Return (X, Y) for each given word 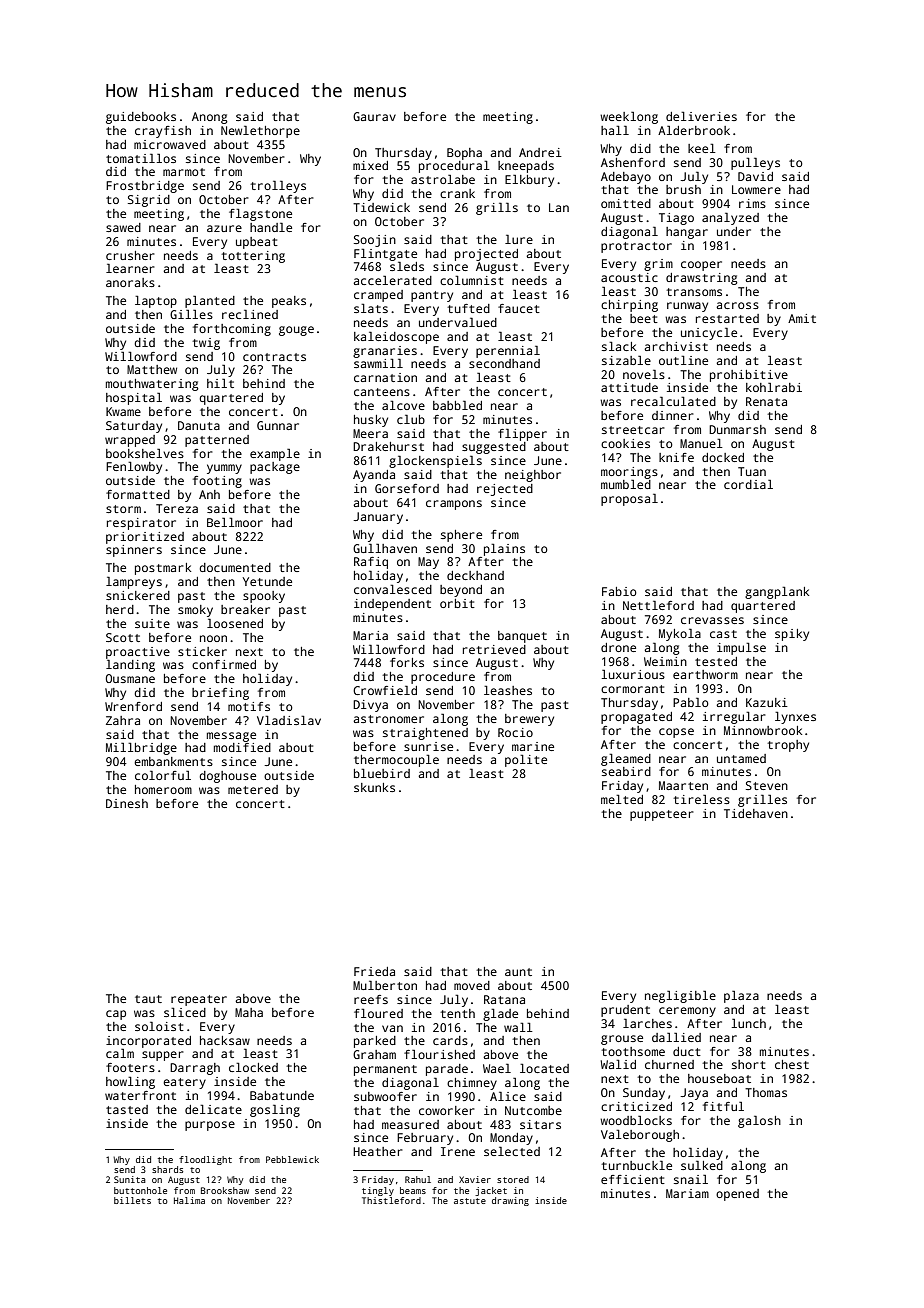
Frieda (374, 971)
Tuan (752, 471)
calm (120, 1053)
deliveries (701, 116)
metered (253, 789)
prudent (625, 1011)
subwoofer (385, 1096)
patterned (217, 441)
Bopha (464, 154)
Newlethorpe (260, 131)
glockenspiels (435, 461)
